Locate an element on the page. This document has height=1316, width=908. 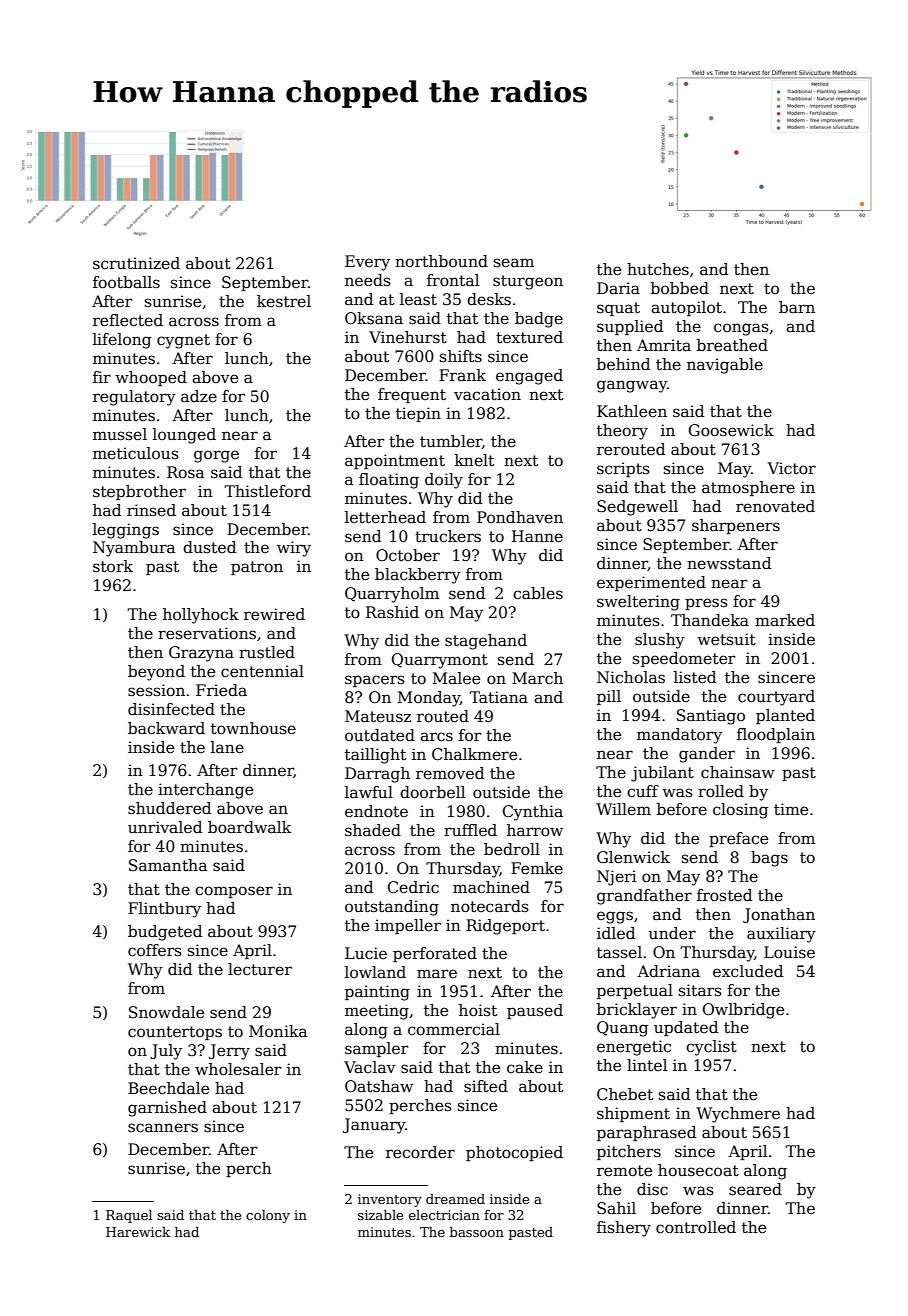
Wychmere is located at coordinates (738, 1115).
